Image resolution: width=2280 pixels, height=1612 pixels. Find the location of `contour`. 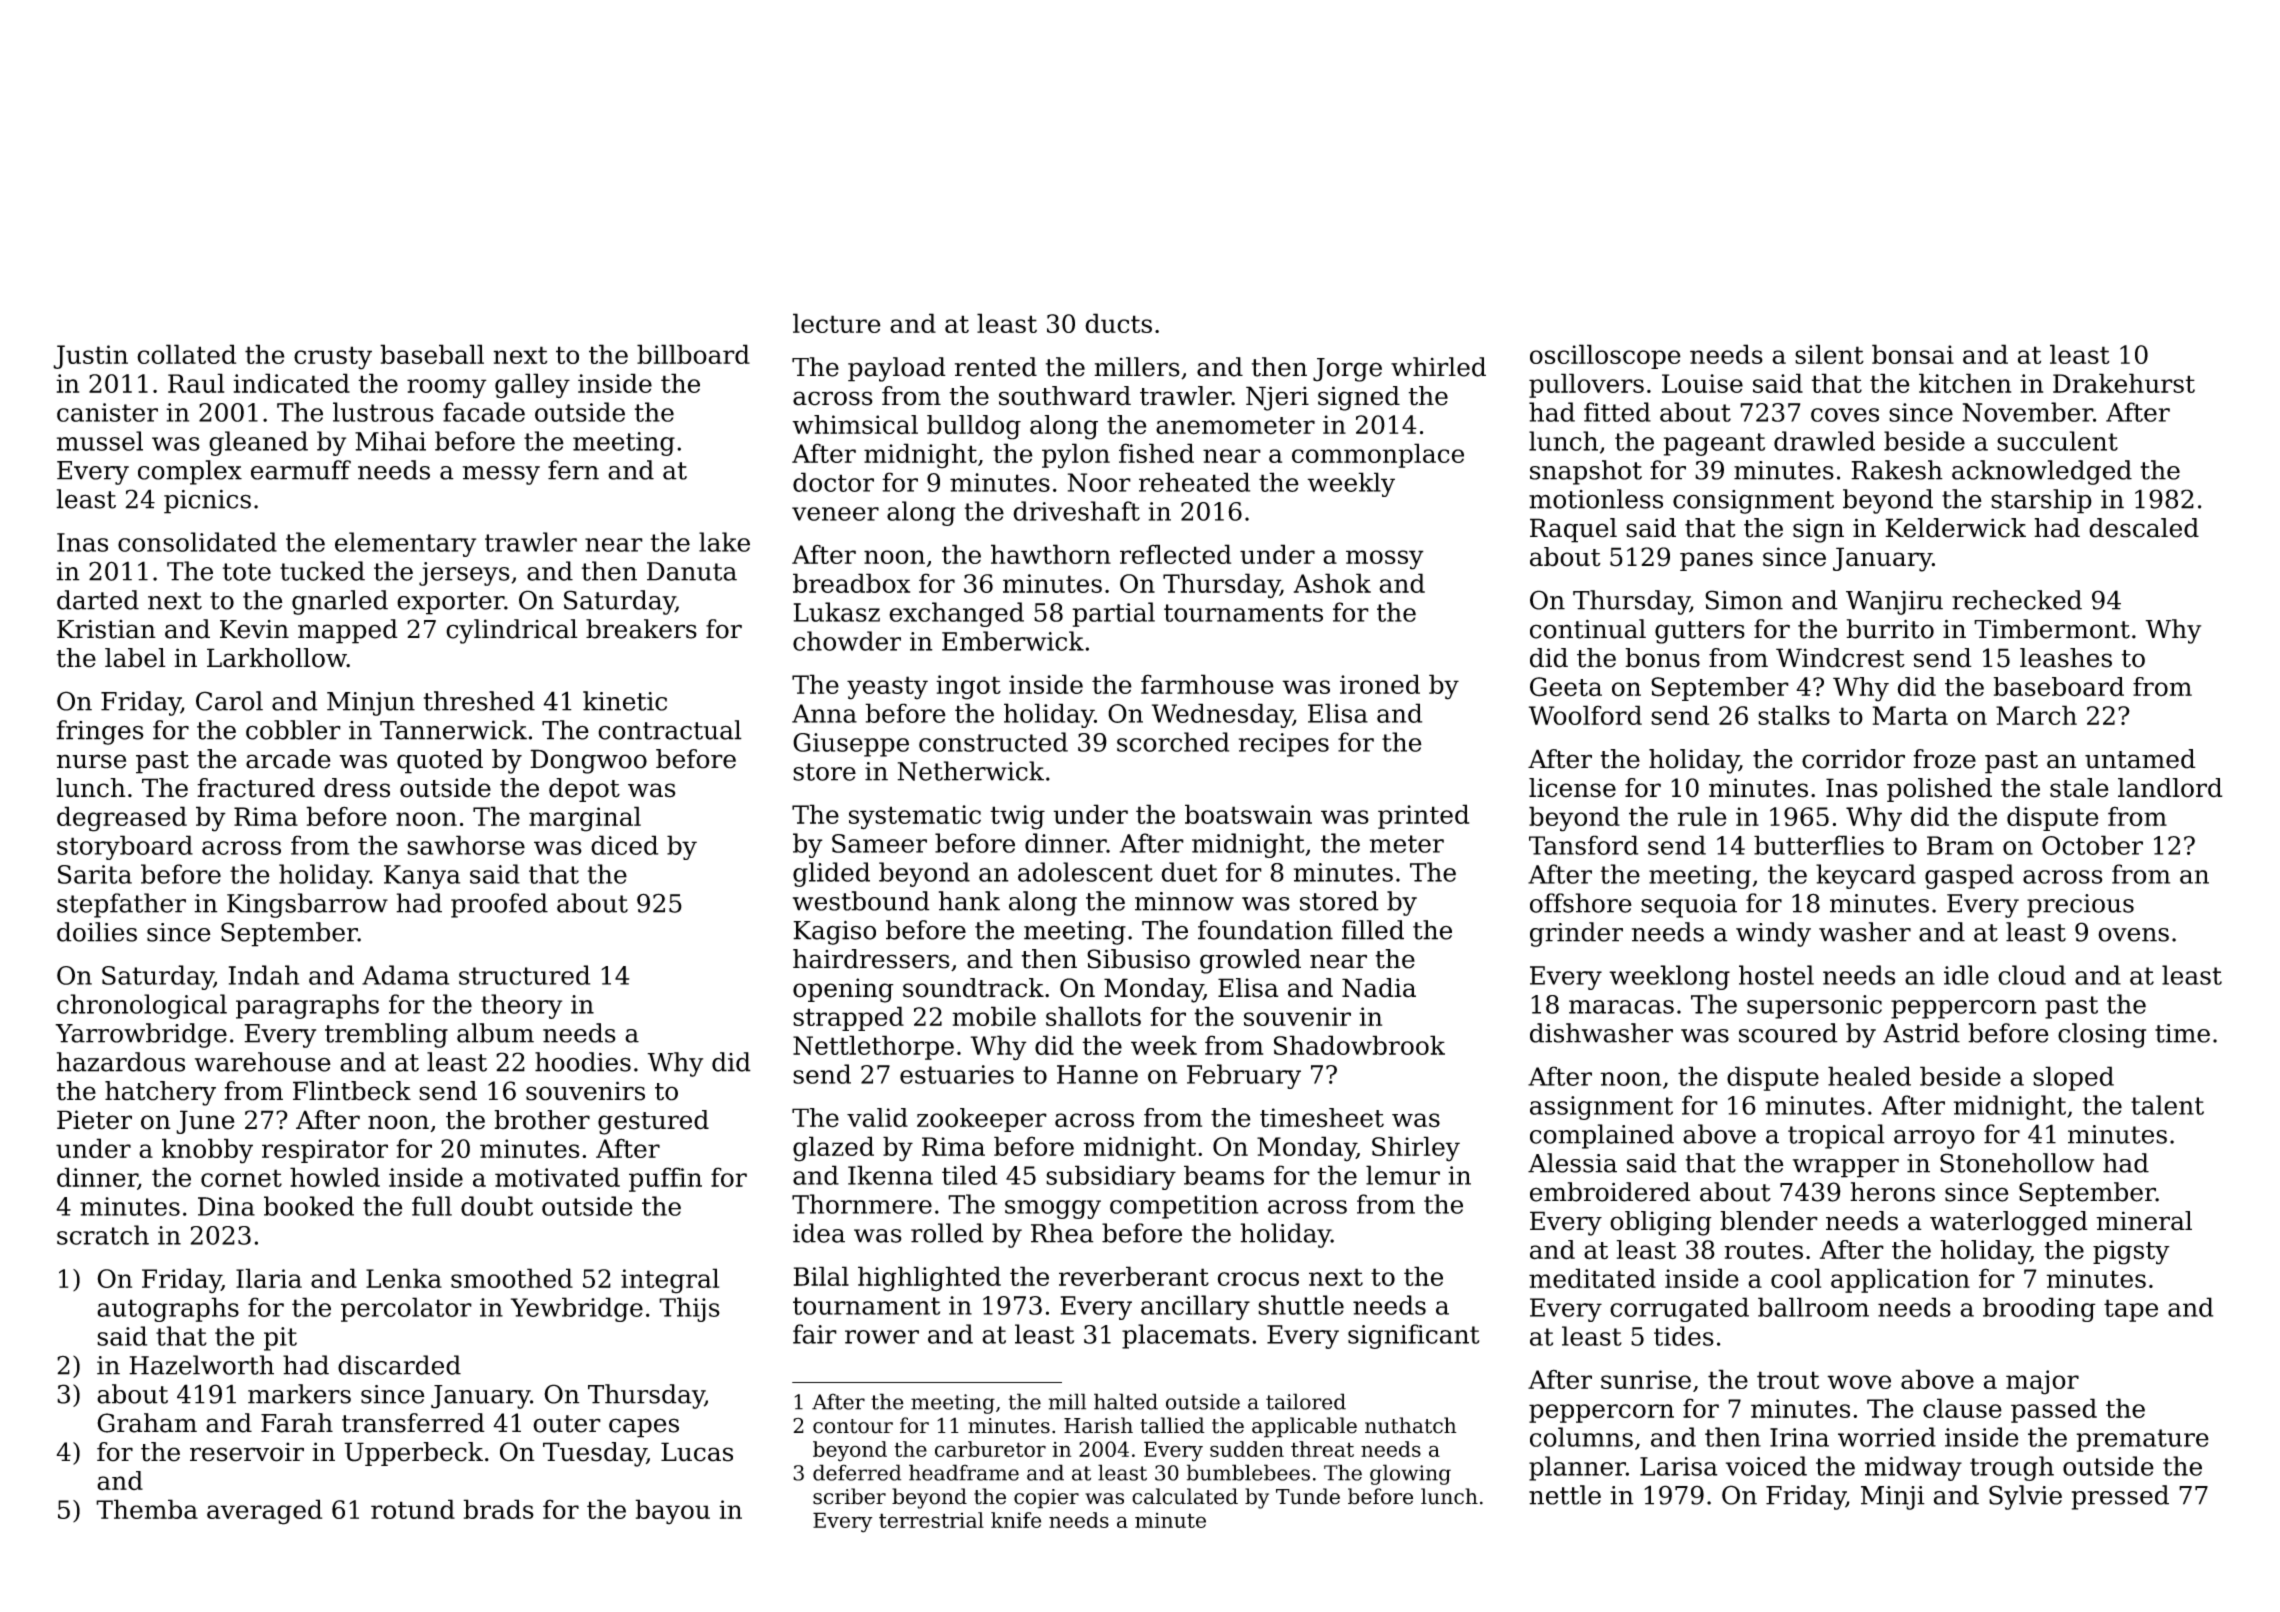

contour is located at coordinates (853, 1426).
